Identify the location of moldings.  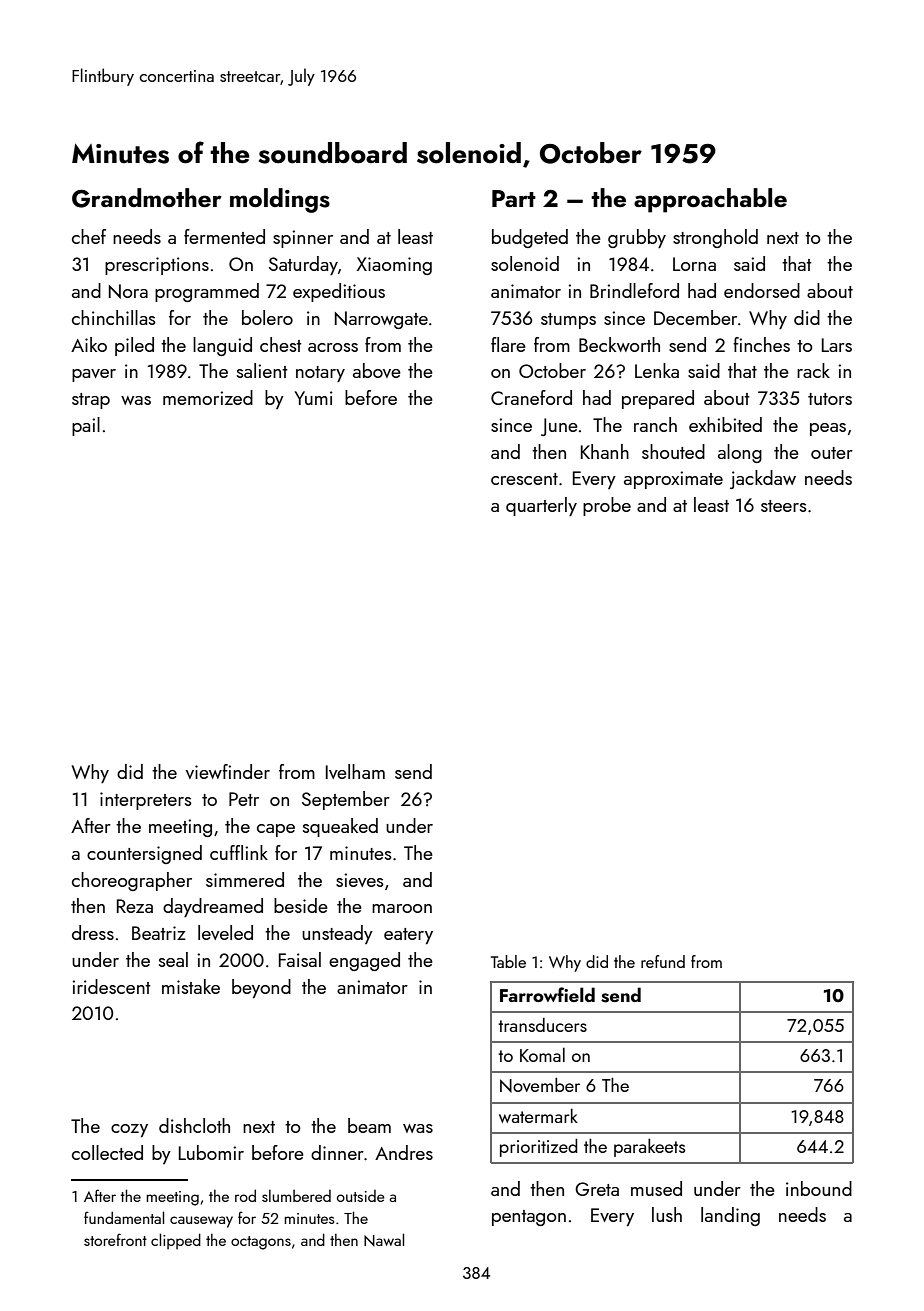
(280, 200).
